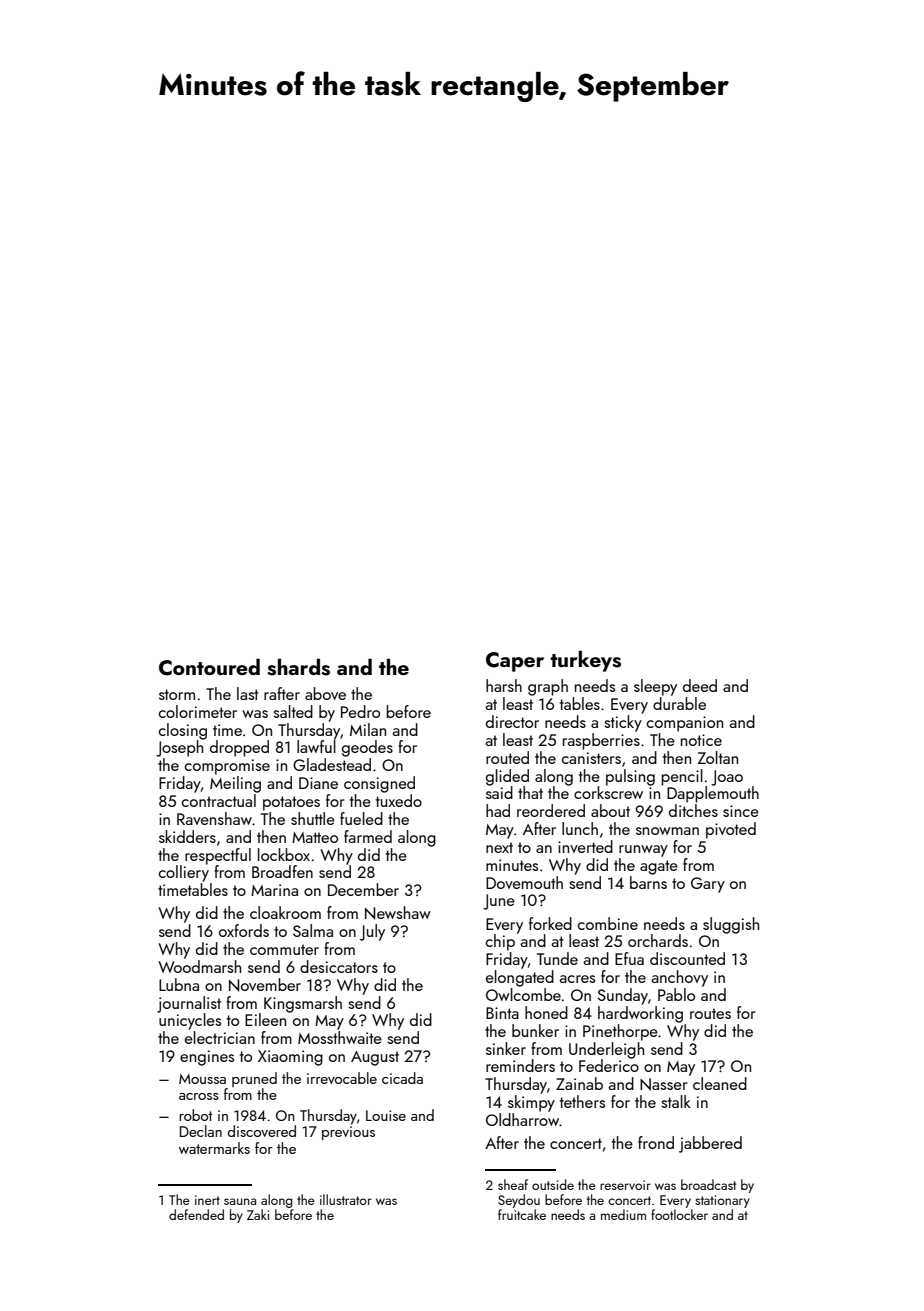  I want to click on Newshaw, so click(398, 913).
